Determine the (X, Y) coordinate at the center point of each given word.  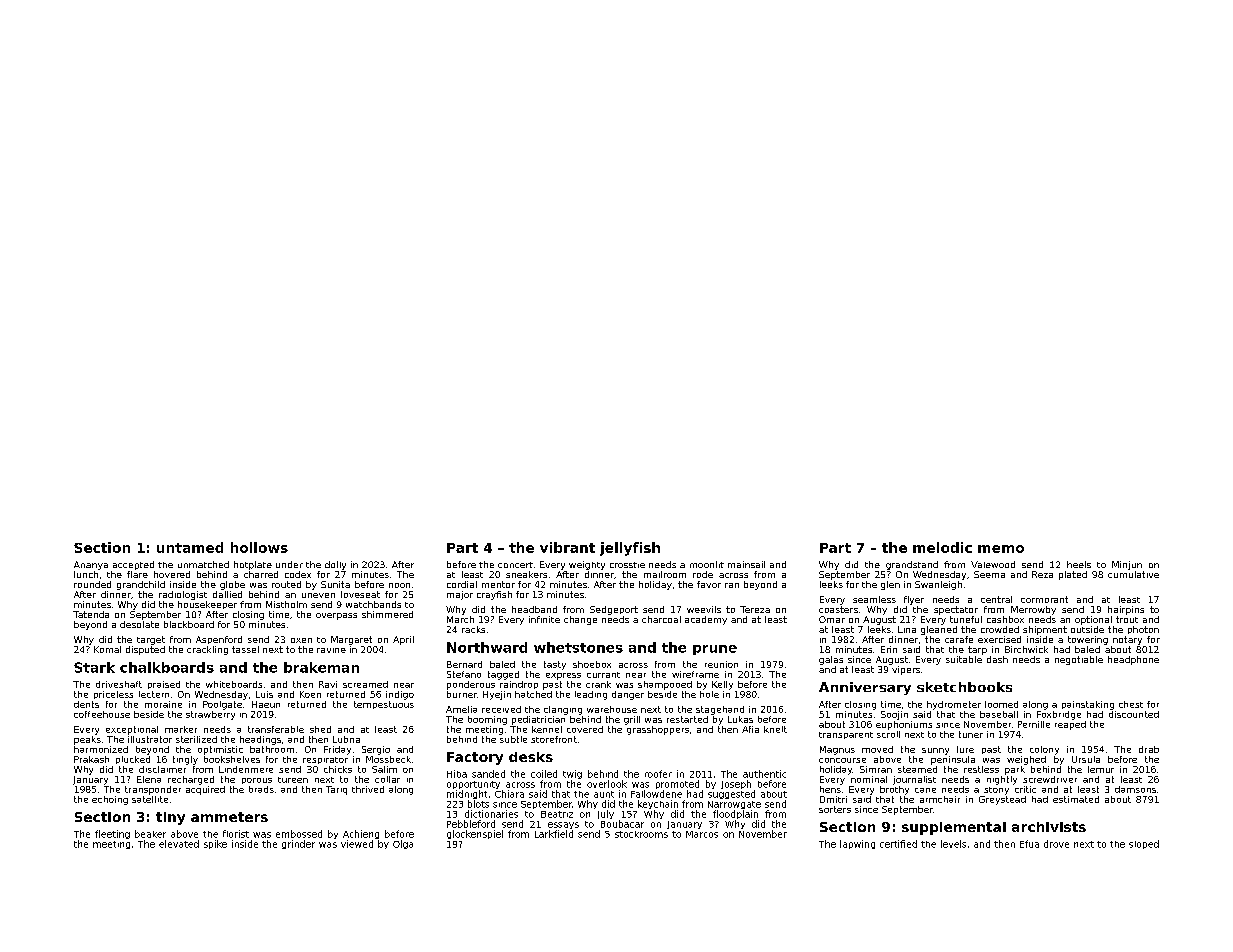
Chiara (509, 794)
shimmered (387, 614)
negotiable (1079, 660)
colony (1044, 750)
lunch (86, 574)
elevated (179, 844)
